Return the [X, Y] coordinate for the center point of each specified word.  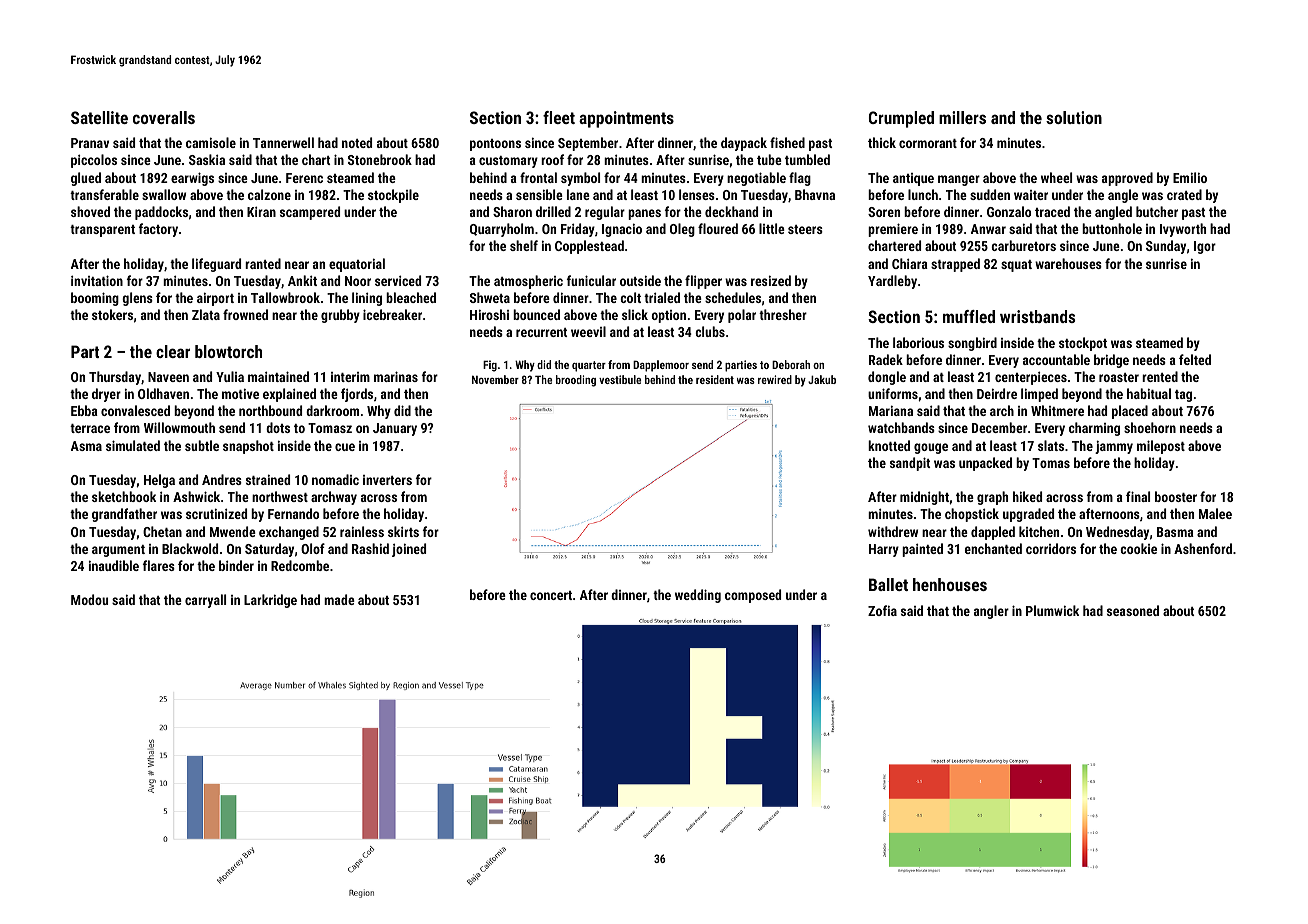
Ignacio [622, 230]
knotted [889, 445]
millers [962, 117]
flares [159, 565]
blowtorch [228, 351]
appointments [626, 119]
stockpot [1083, 344]
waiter [1031, 195]
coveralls [164, 117]
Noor [358, 281]
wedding [698, 596]
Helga [159, 481]
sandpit [910, 464]
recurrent [541, 332]
